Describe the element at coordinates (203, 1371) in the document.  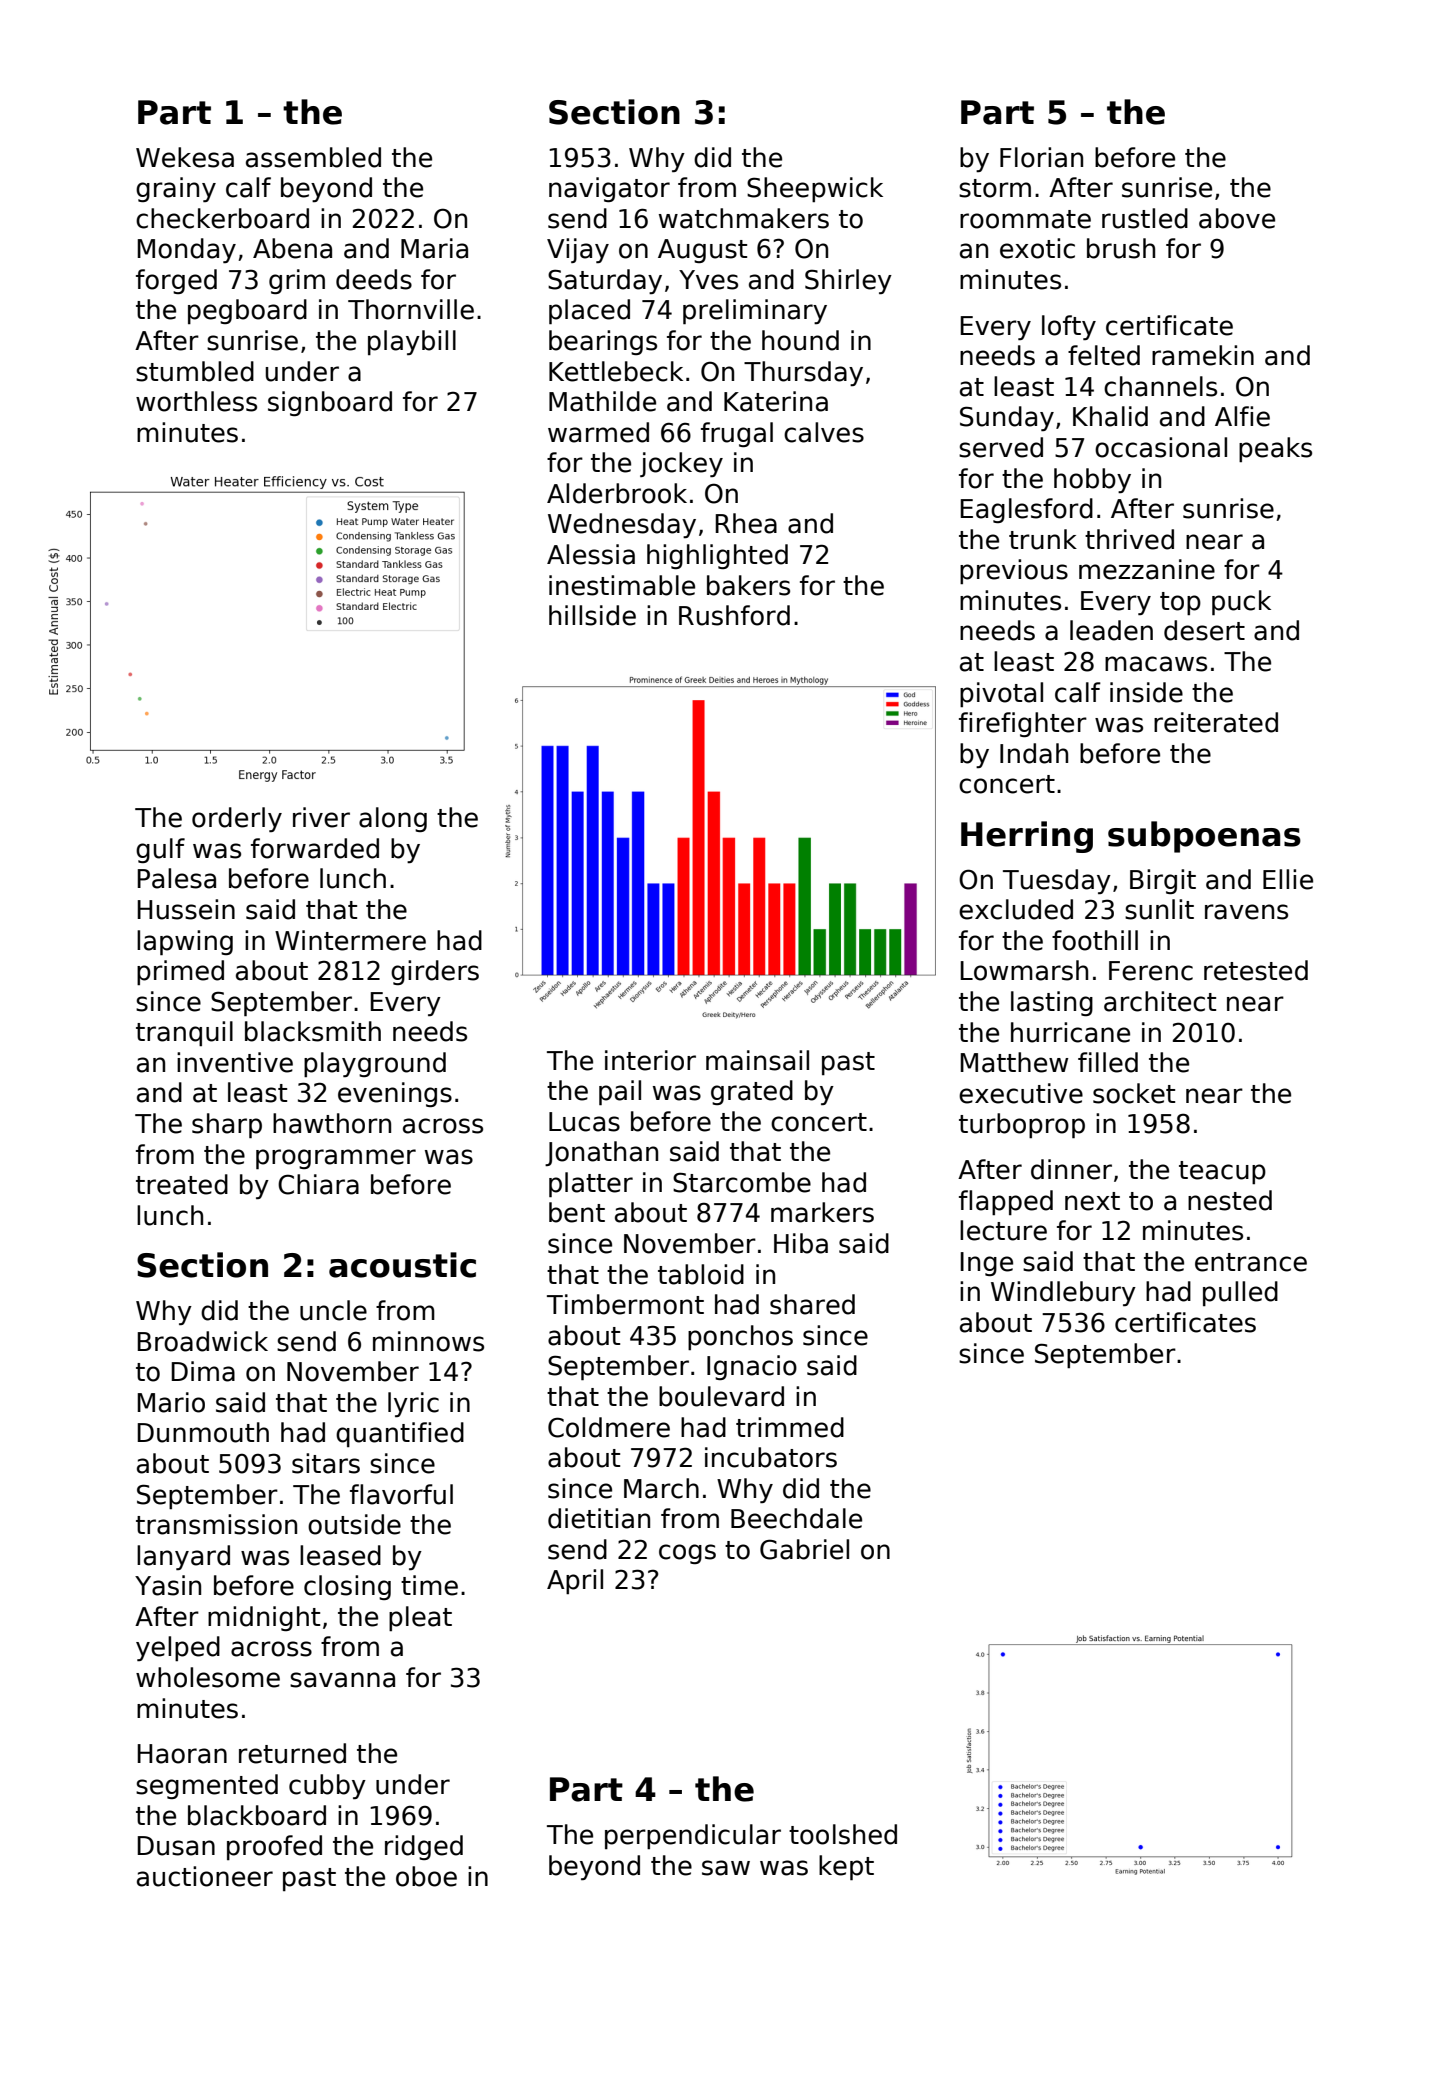
I see `Dima` at that location.
